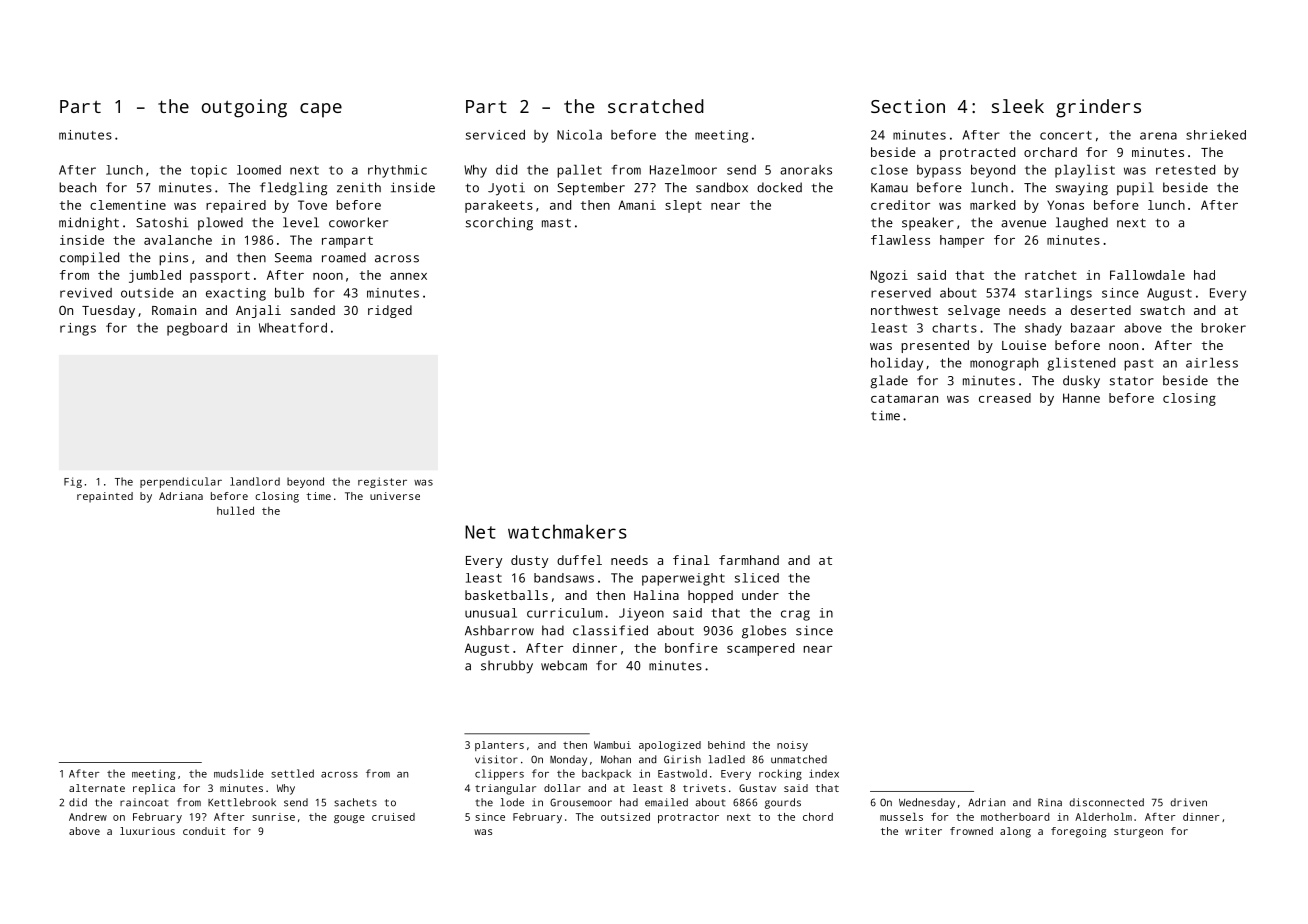 This screenshot has width=1308, height=924. What do you see at coordinates (73, 482) in the screenshot?
I see `Fig` at bounding box center [73, 482].
